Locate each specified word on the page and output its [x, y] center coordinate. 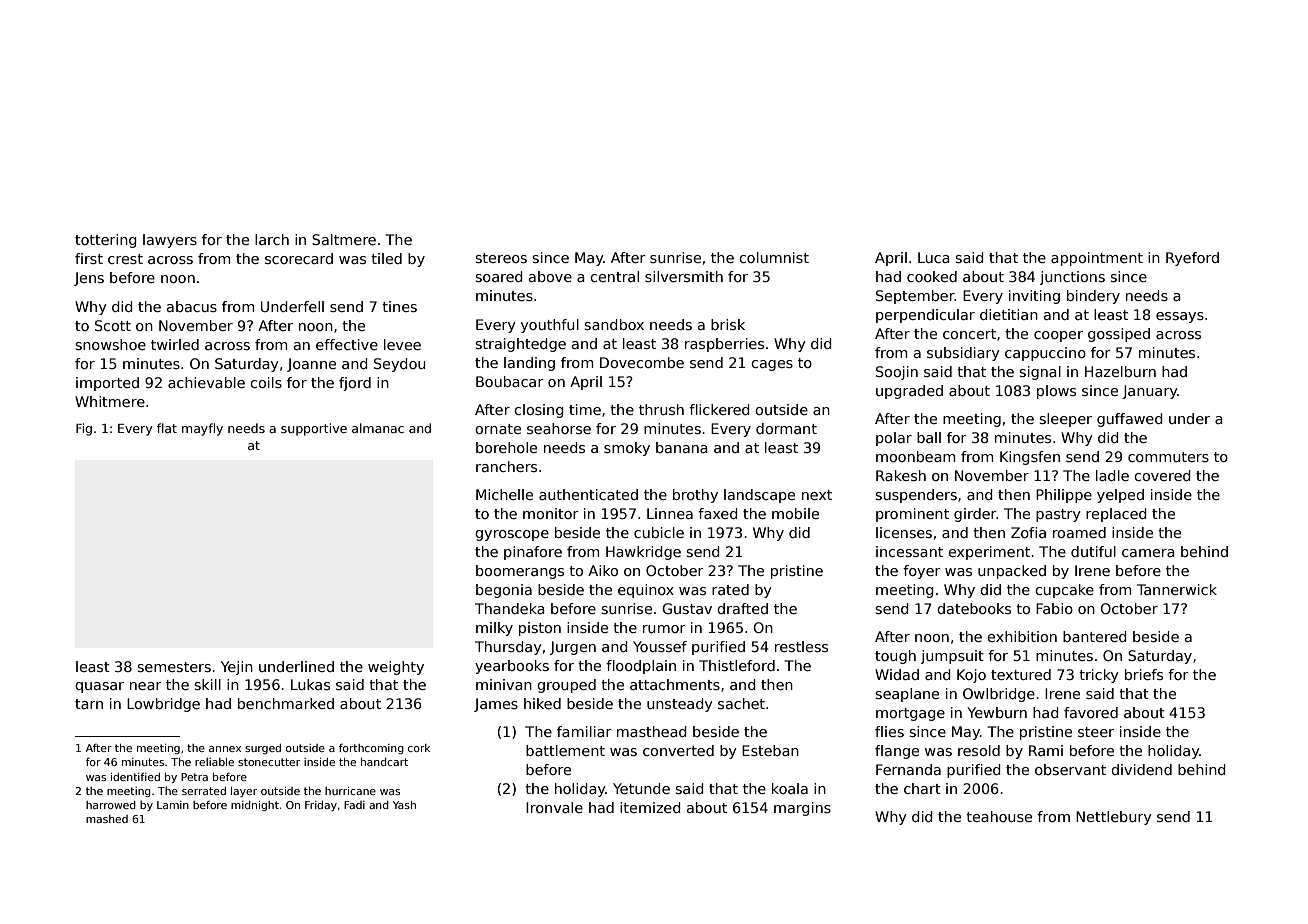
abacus [192, 306]
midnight [255, 806]
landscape [759, 496]
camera [1148, 553]
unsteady [680, 705]
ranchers [506, 466]
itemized [650, 807]
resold [979, 750]
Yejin [237, 668]
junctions [1072, 278]
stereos [501, 258]
